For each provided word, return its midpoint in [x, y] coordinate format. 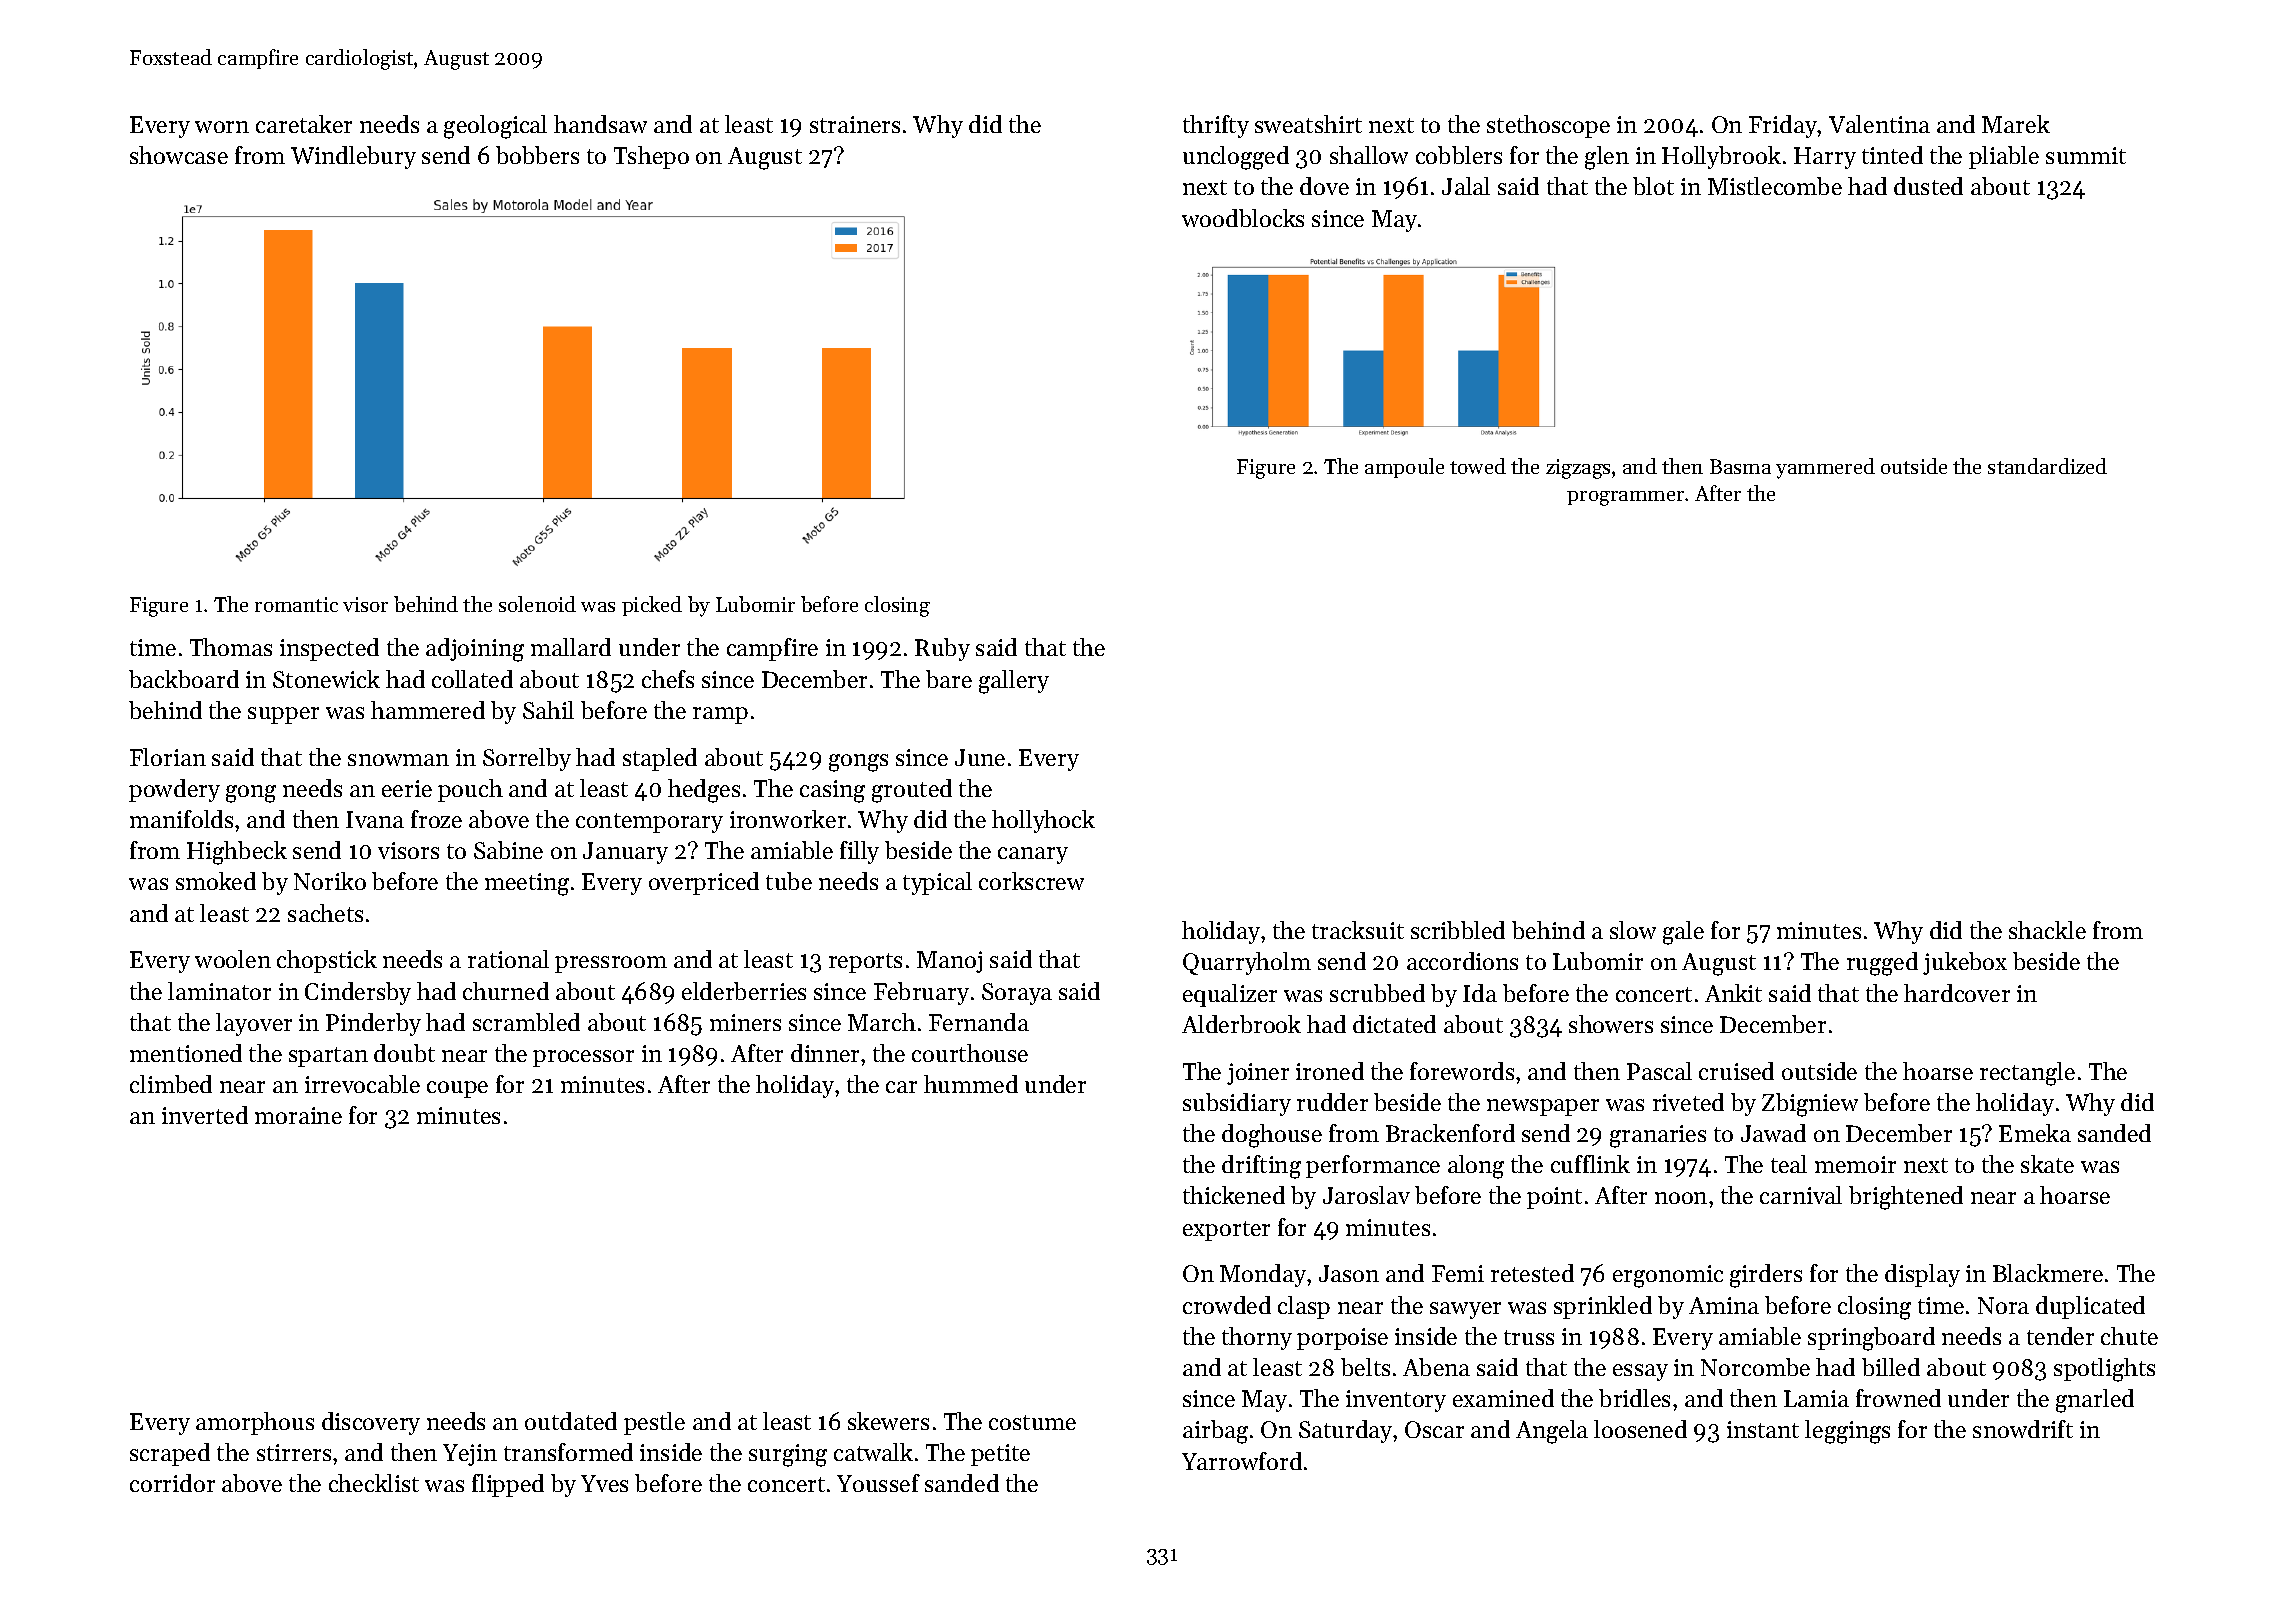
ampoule [1404, 468]
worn [222, 127]
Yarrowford [1242, 1461]
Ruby [942, 649]
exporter [1226, 1231]
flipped [508, 1485]
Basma [1740, 466]
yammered [1825, 468]
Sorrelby [527, 759]
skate [2047, 1164]
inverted [205, 1115]
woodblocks [1243, 218]
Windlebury [353, 157]
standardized [2047, 466]
